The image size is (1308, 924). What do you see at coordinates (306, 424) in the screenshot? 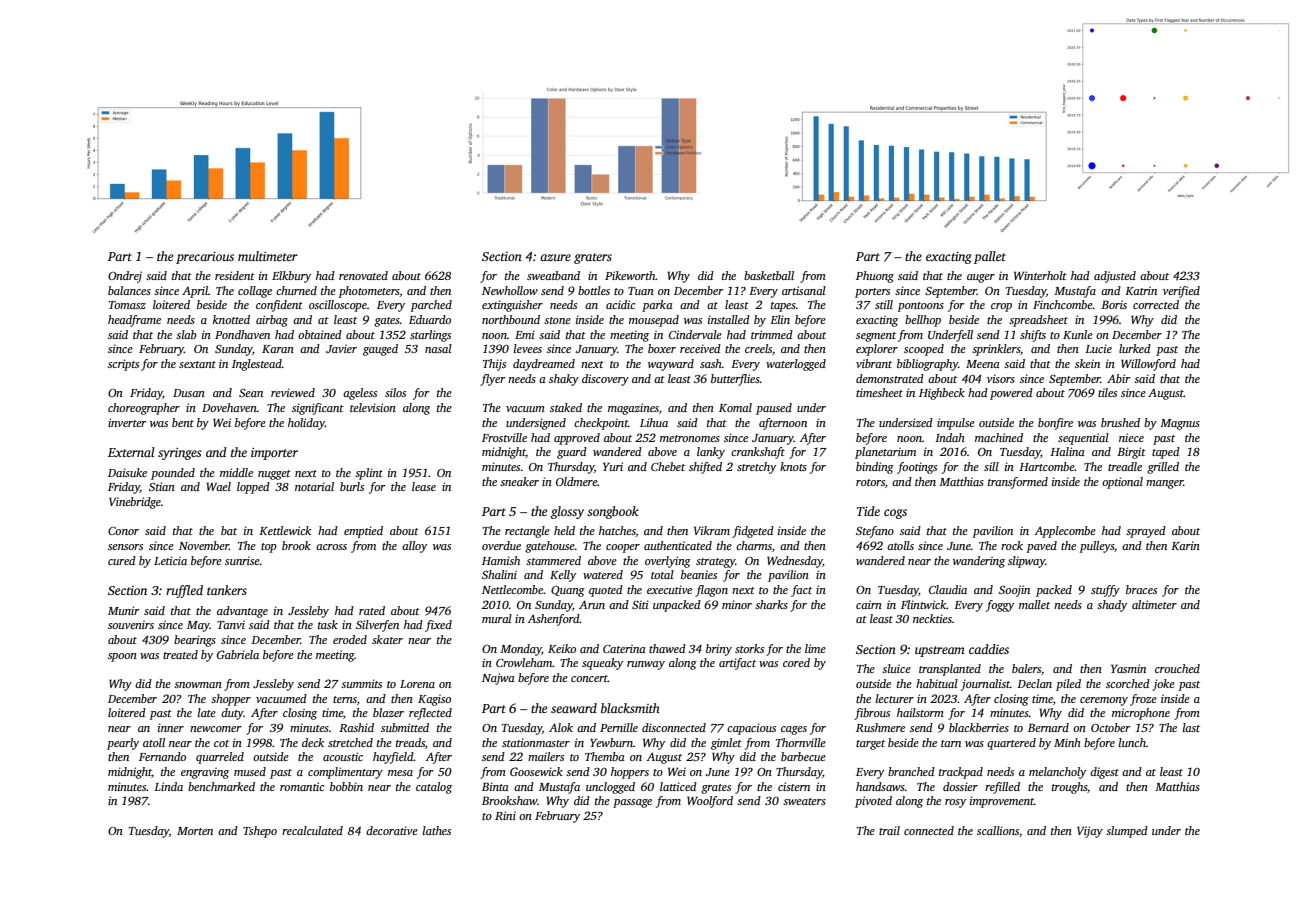
I see `holiday` at bounding box center [306, 424].
